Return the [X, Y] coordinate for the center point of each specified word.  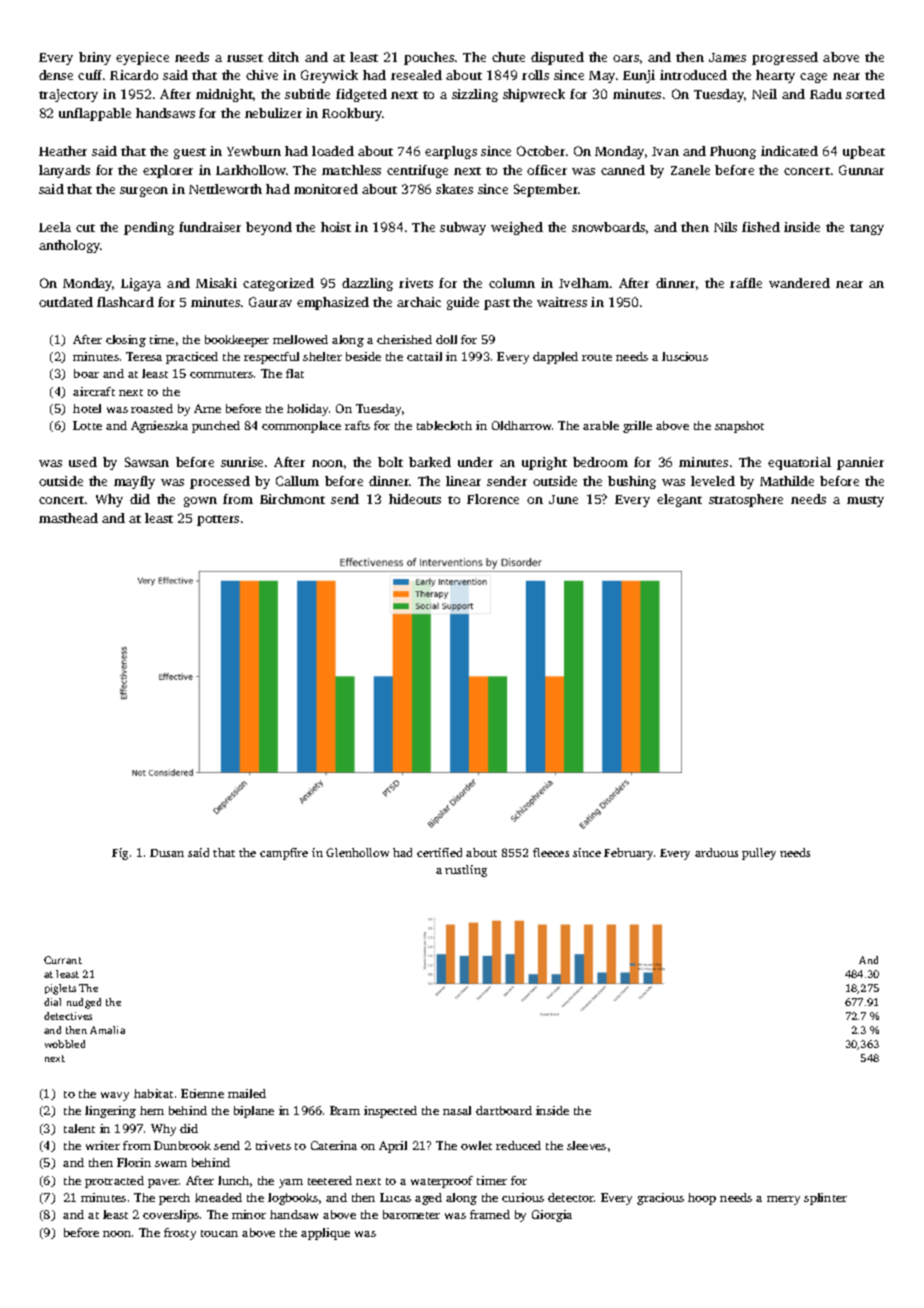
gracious [660, 1199]
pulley [759, 854]
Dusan [167, 853]
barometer [411, 1214]
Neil [764, 94]
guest [190, 153]
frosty [180, 1234]
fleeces [551, 852]
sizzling [475, 95]
